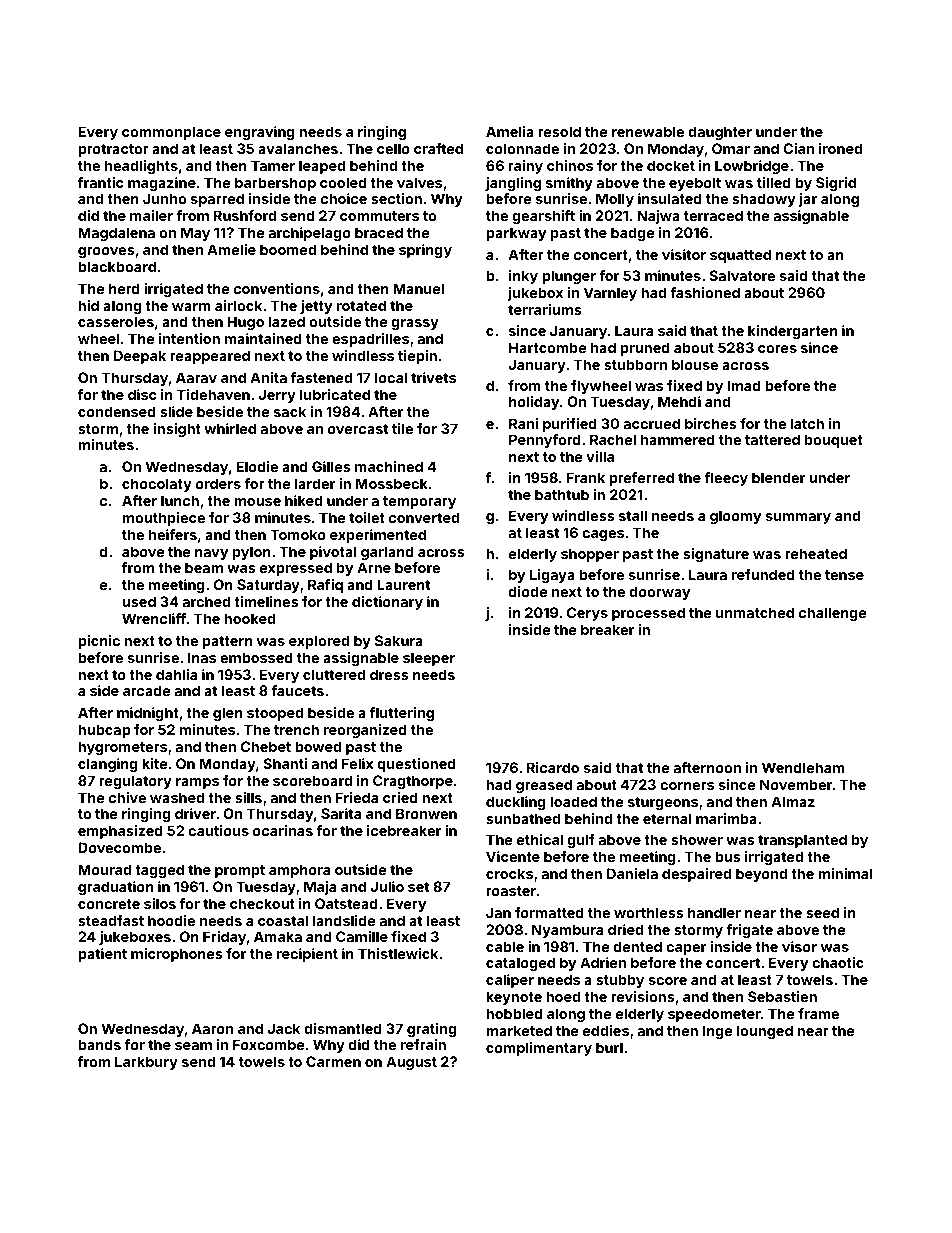 This image has width=952, height=1233. I want to click on cello, so click(393, 148).
